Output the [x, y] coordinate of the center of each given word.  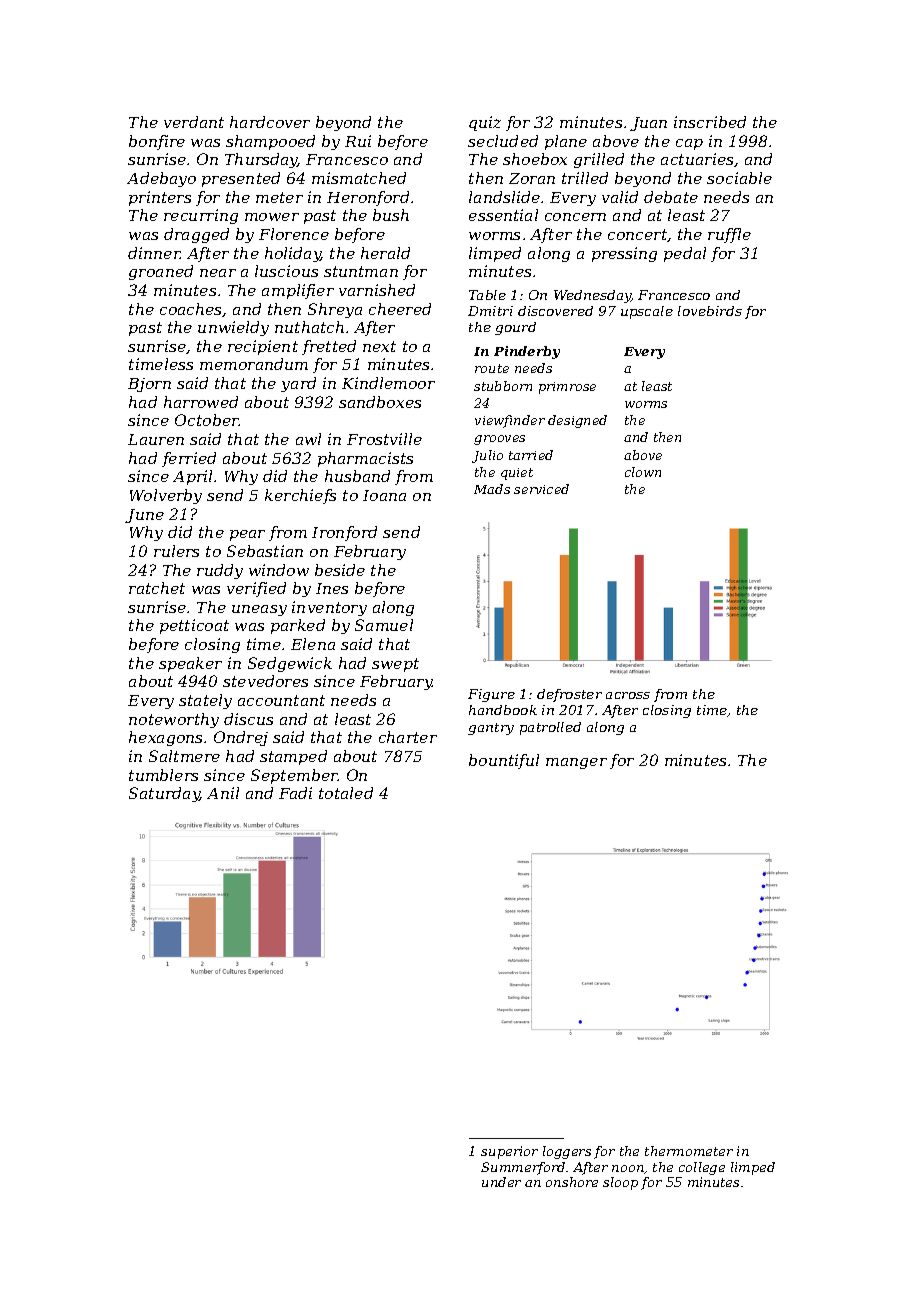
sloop [620, 1183]
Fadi [295, 793]
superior [509, 1152]
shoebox [535, 159]
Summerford [523, 1168]
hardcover [270, 122]
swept [395, 665]
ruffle [729, 235]
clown [643, 472]
